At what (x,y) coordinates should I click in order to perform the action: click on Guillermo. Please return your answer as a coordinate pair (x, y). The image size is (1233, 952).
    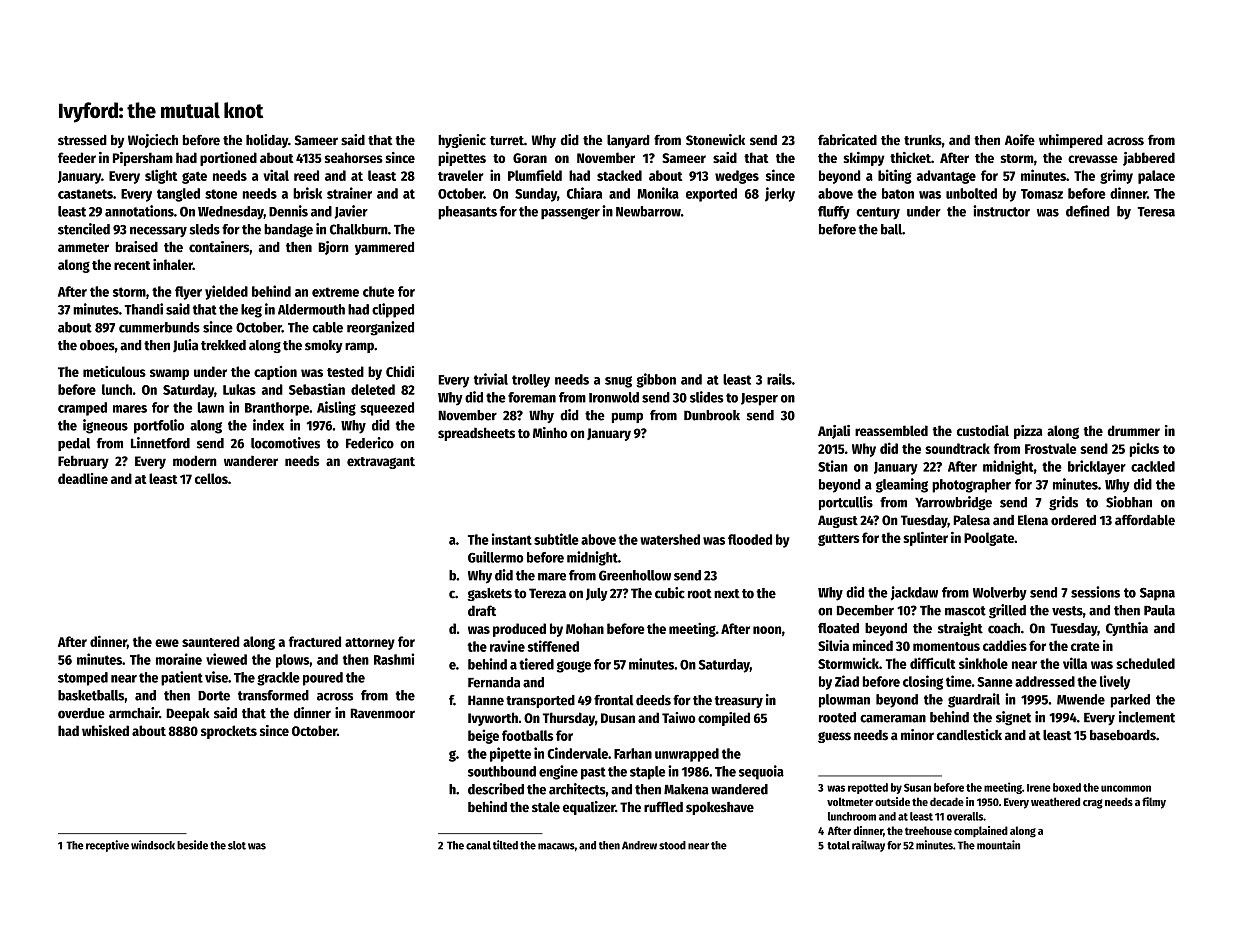
    Looking at the image, I should click on (495, 557).
